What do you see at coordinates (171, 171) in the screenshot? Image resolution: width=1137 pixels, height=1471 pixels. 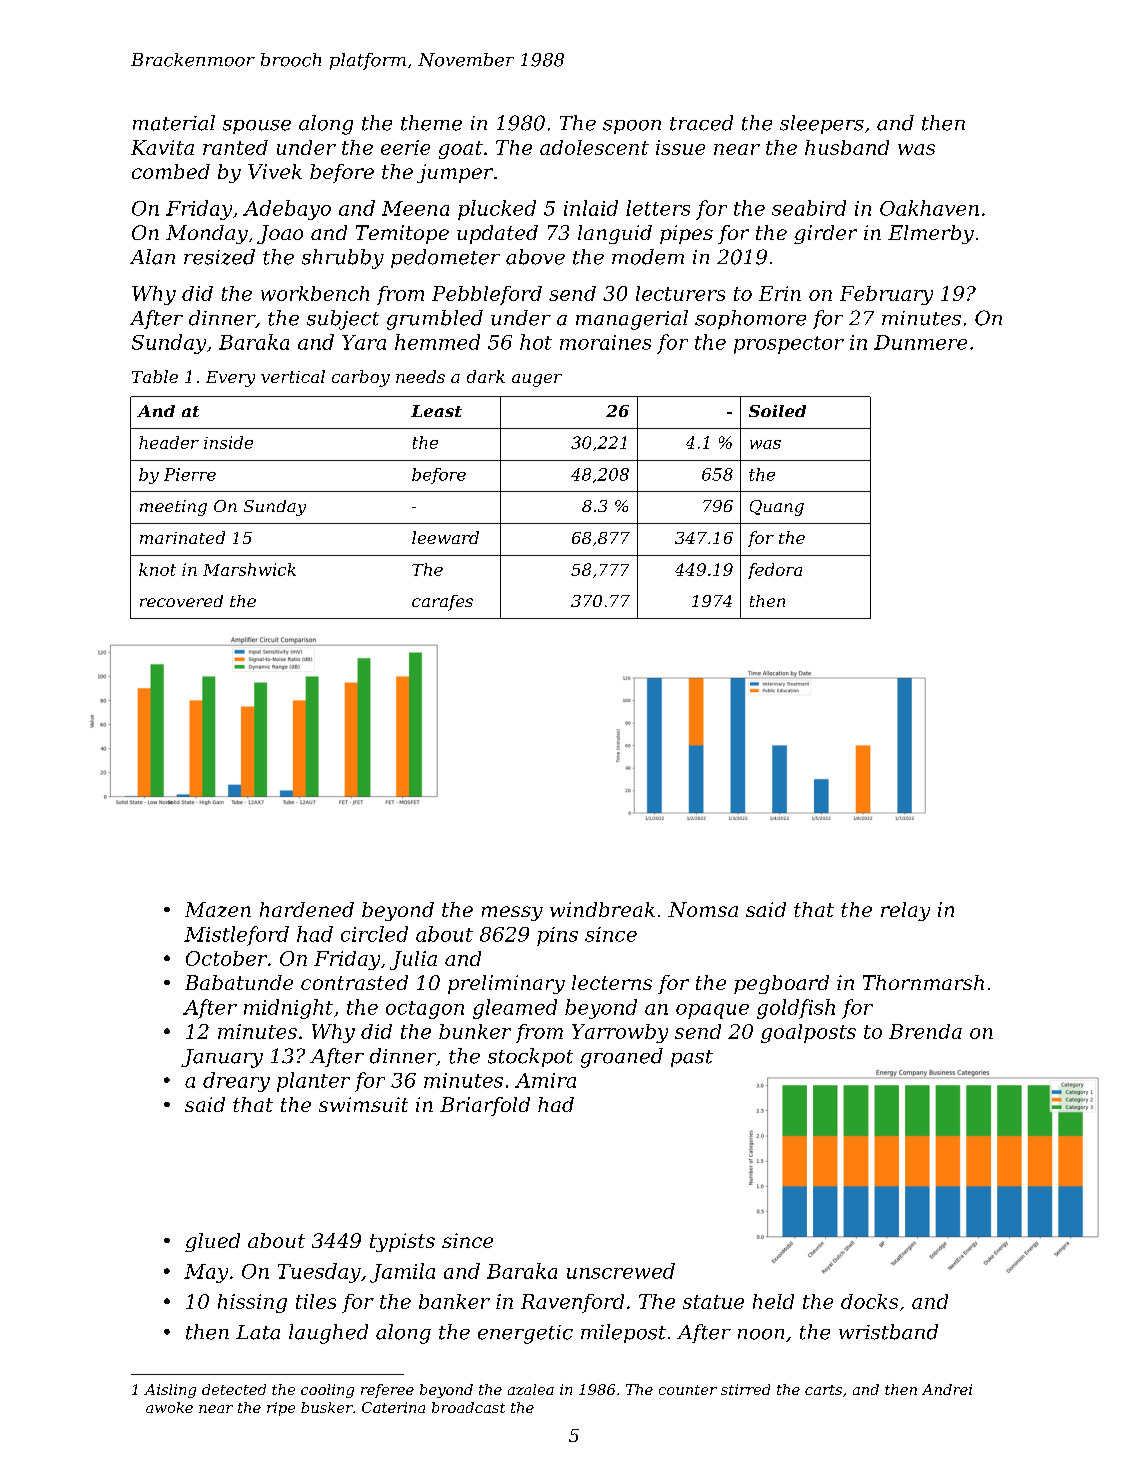 I see `combed` at bounding box center [171, 171].
